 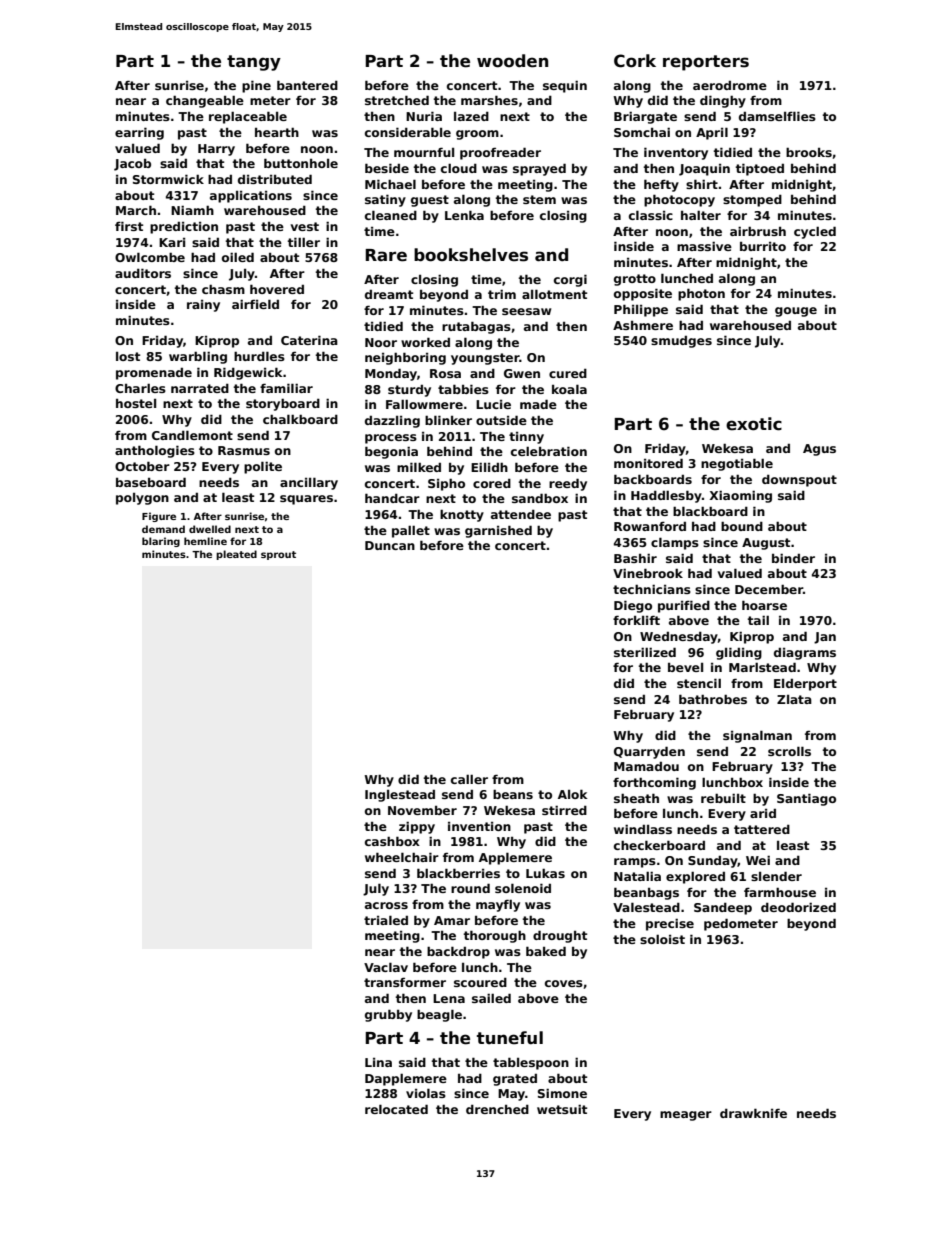 I want to click on Jacob, so click(x=132, y=165).
